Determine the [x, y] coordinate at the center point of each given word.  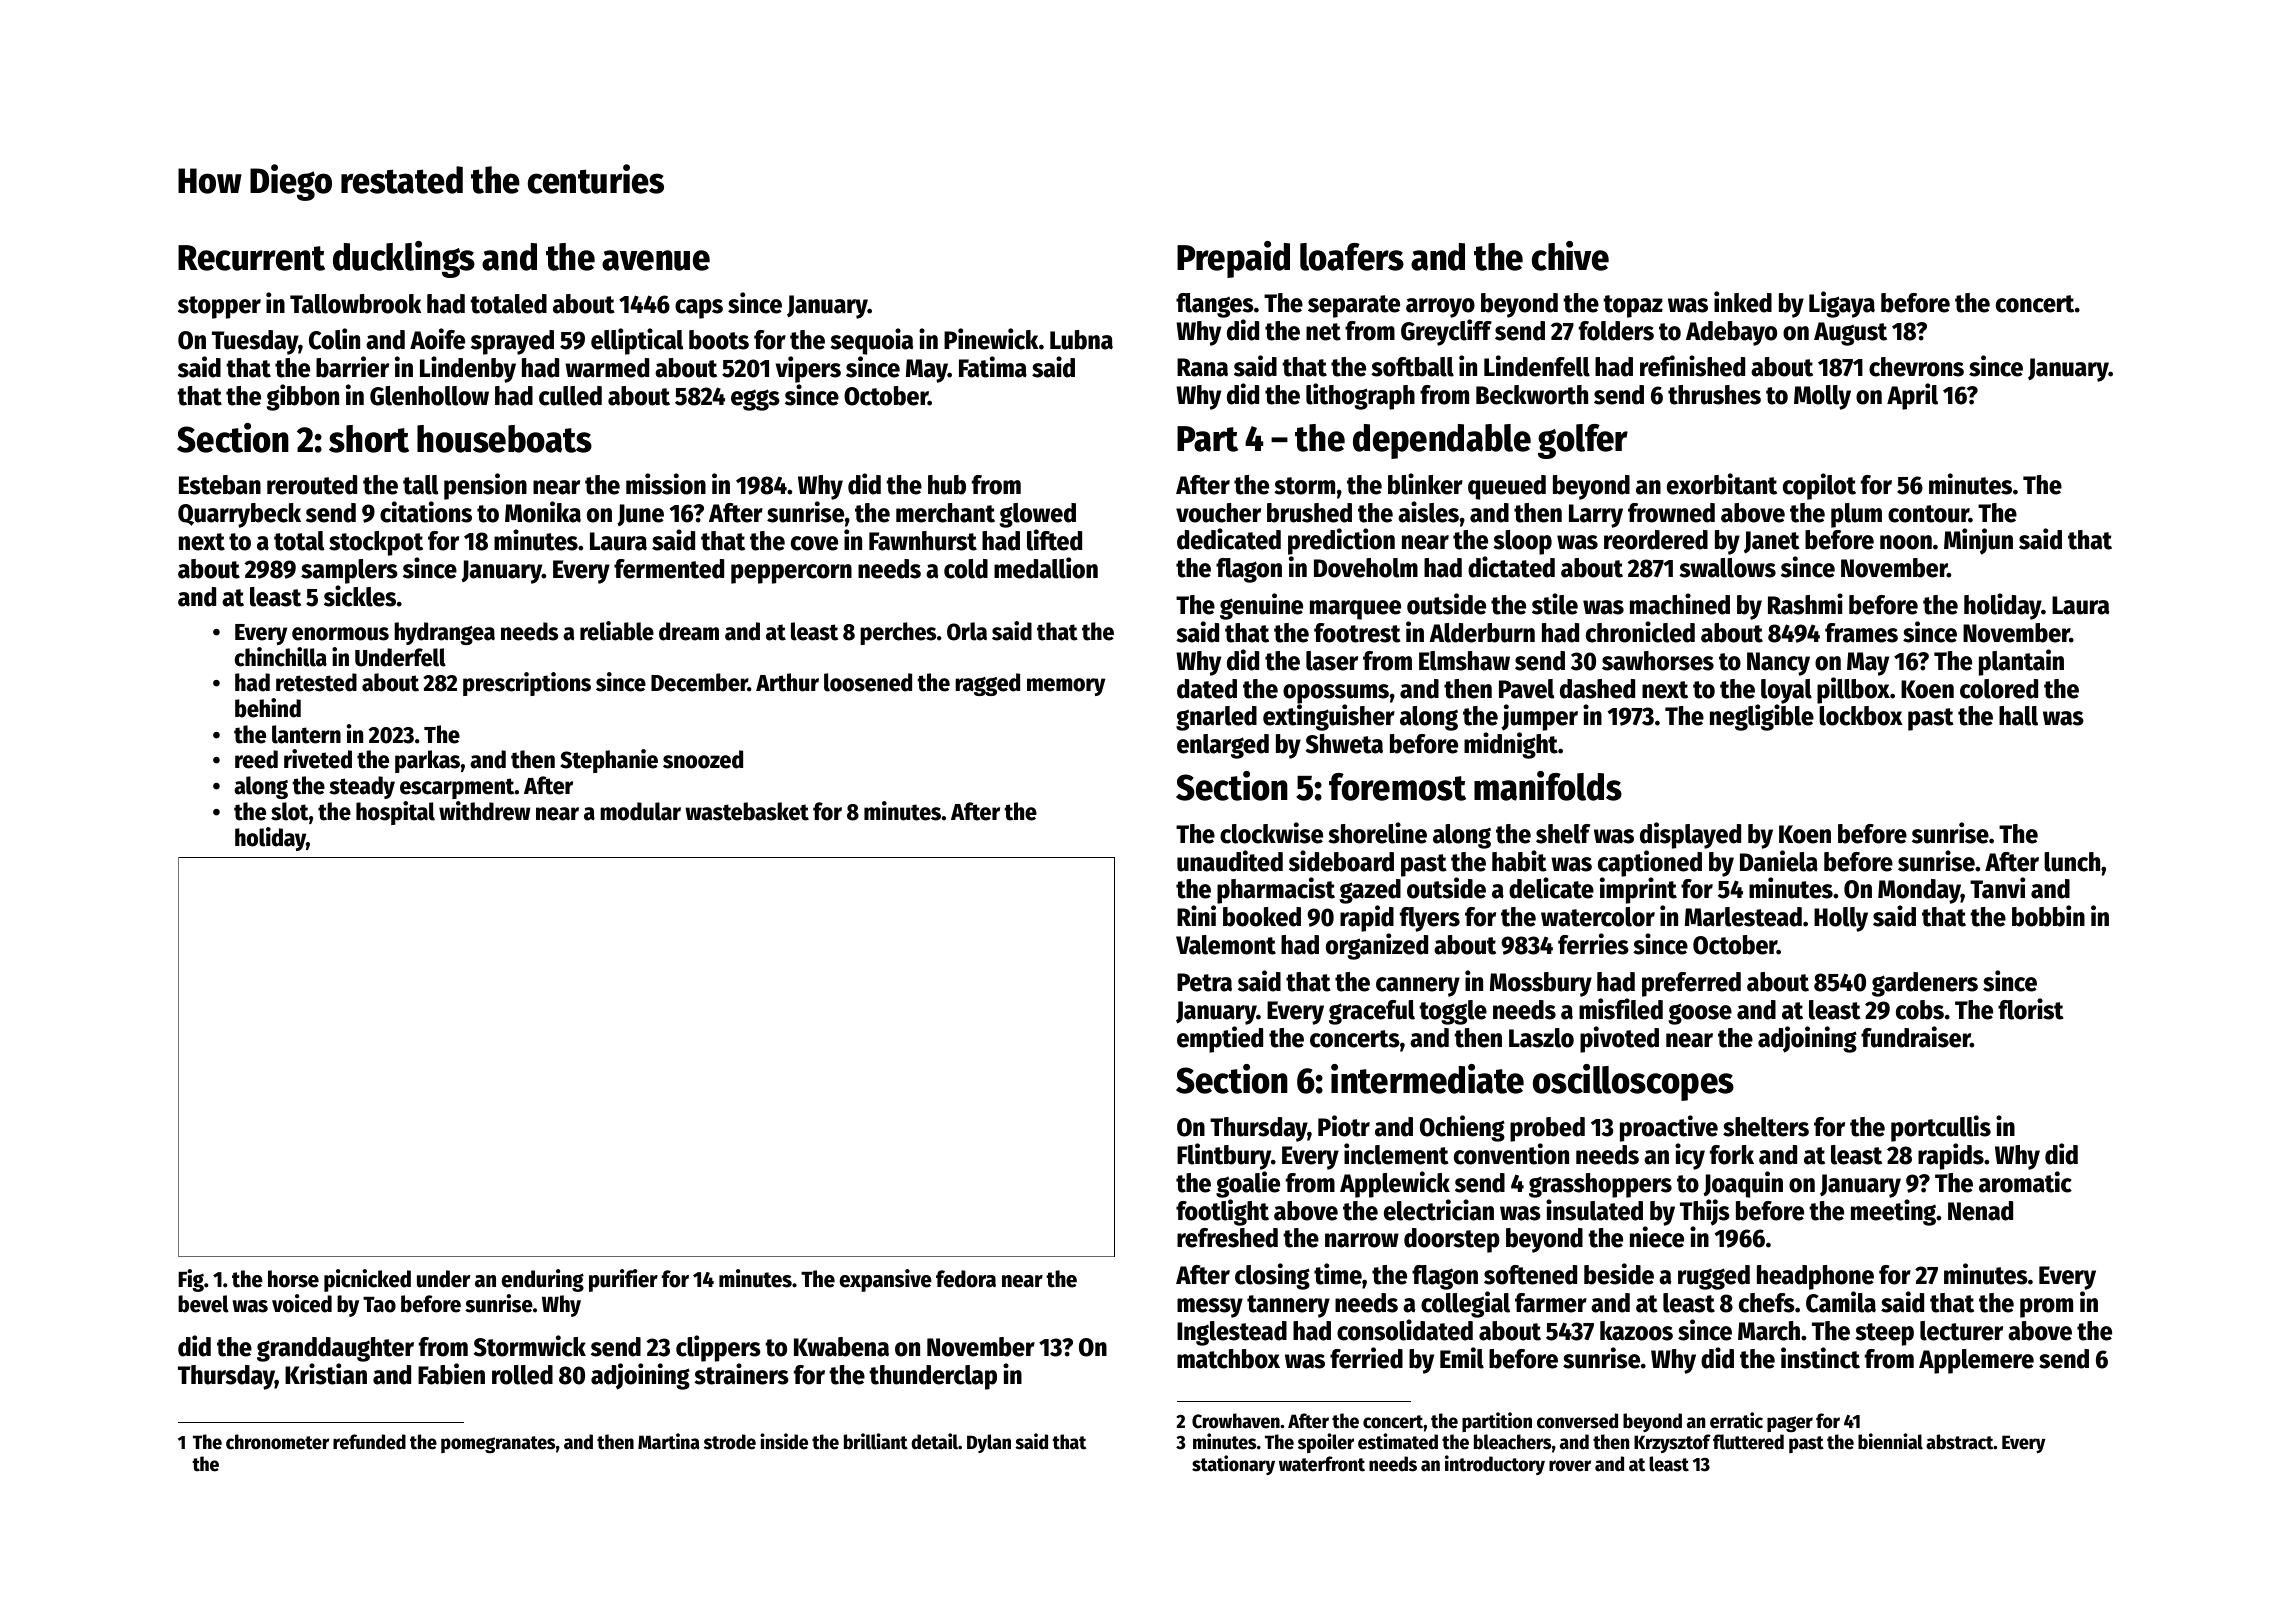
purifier [623, 1280]
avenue [656, 260]
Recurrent [251, 258]
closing [1272, 1276]
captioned [1650, 864]
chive [1570, 256]
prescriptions [527, 684]
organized [1377, 946]
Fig [191, 1280]
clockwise [1271, 833]
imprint [1638, 891]
